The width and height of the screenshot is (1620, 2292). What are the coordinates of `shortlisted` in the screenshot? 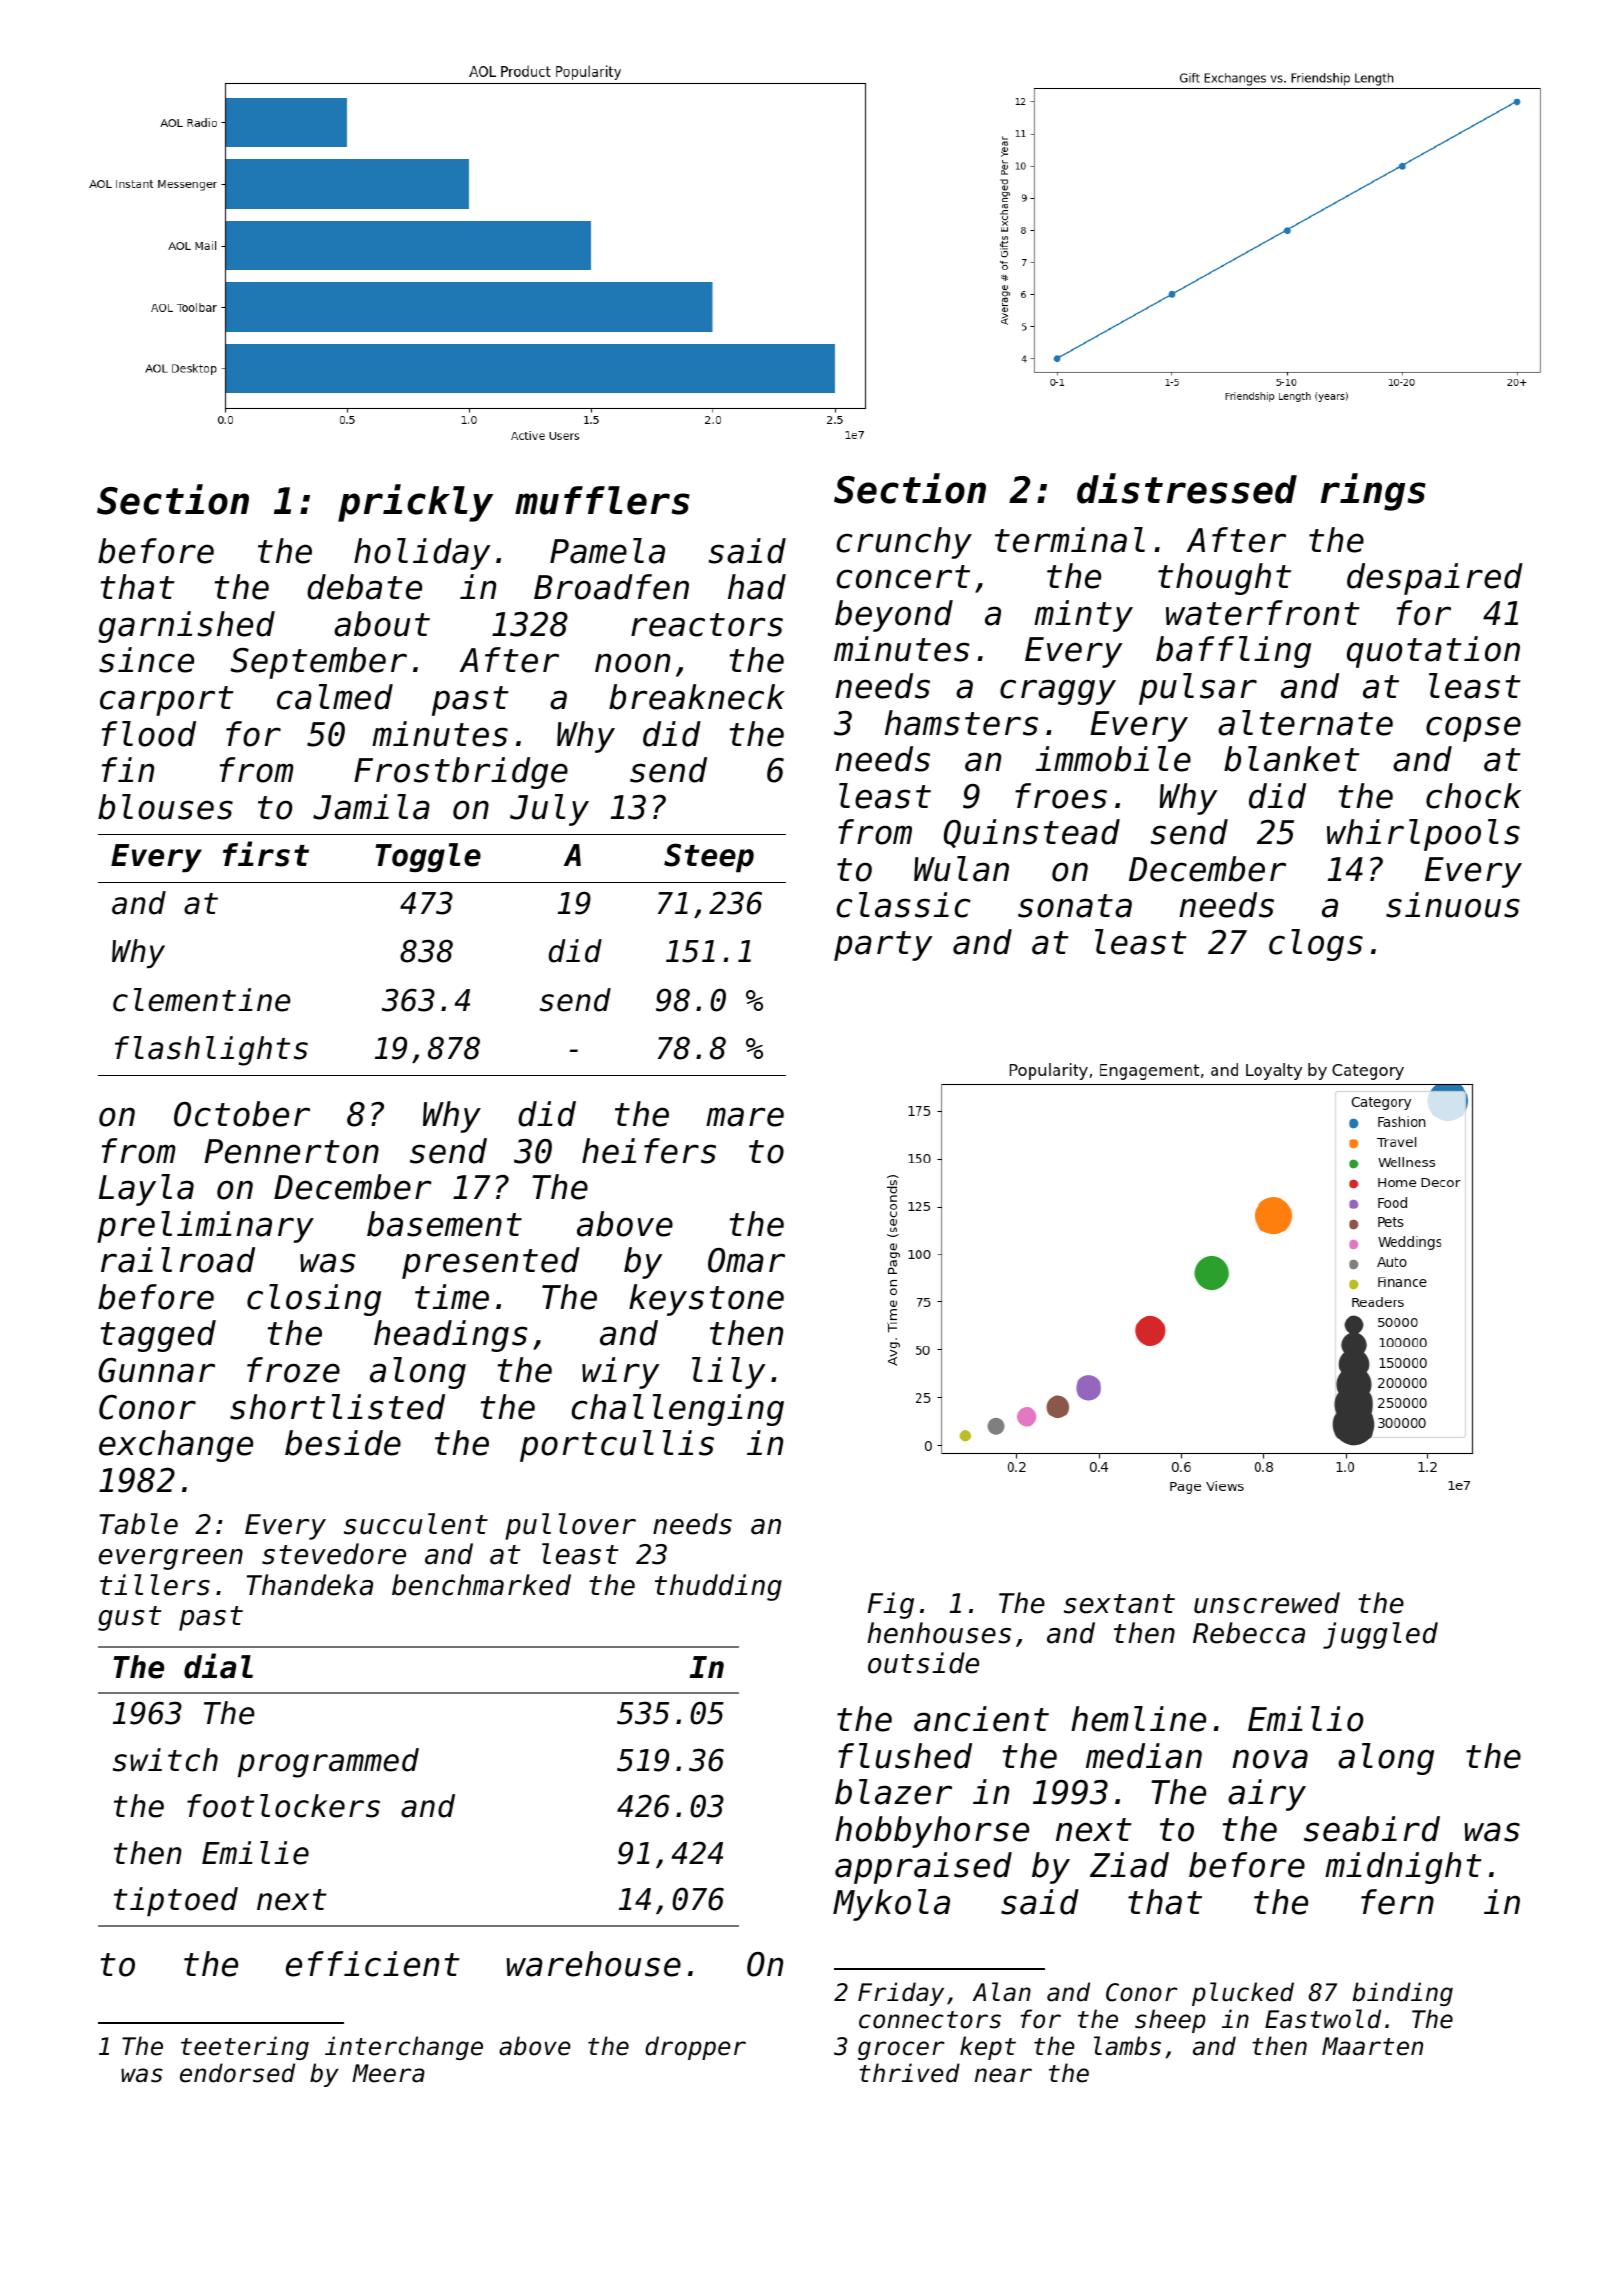 It's located at (337, 1407).
